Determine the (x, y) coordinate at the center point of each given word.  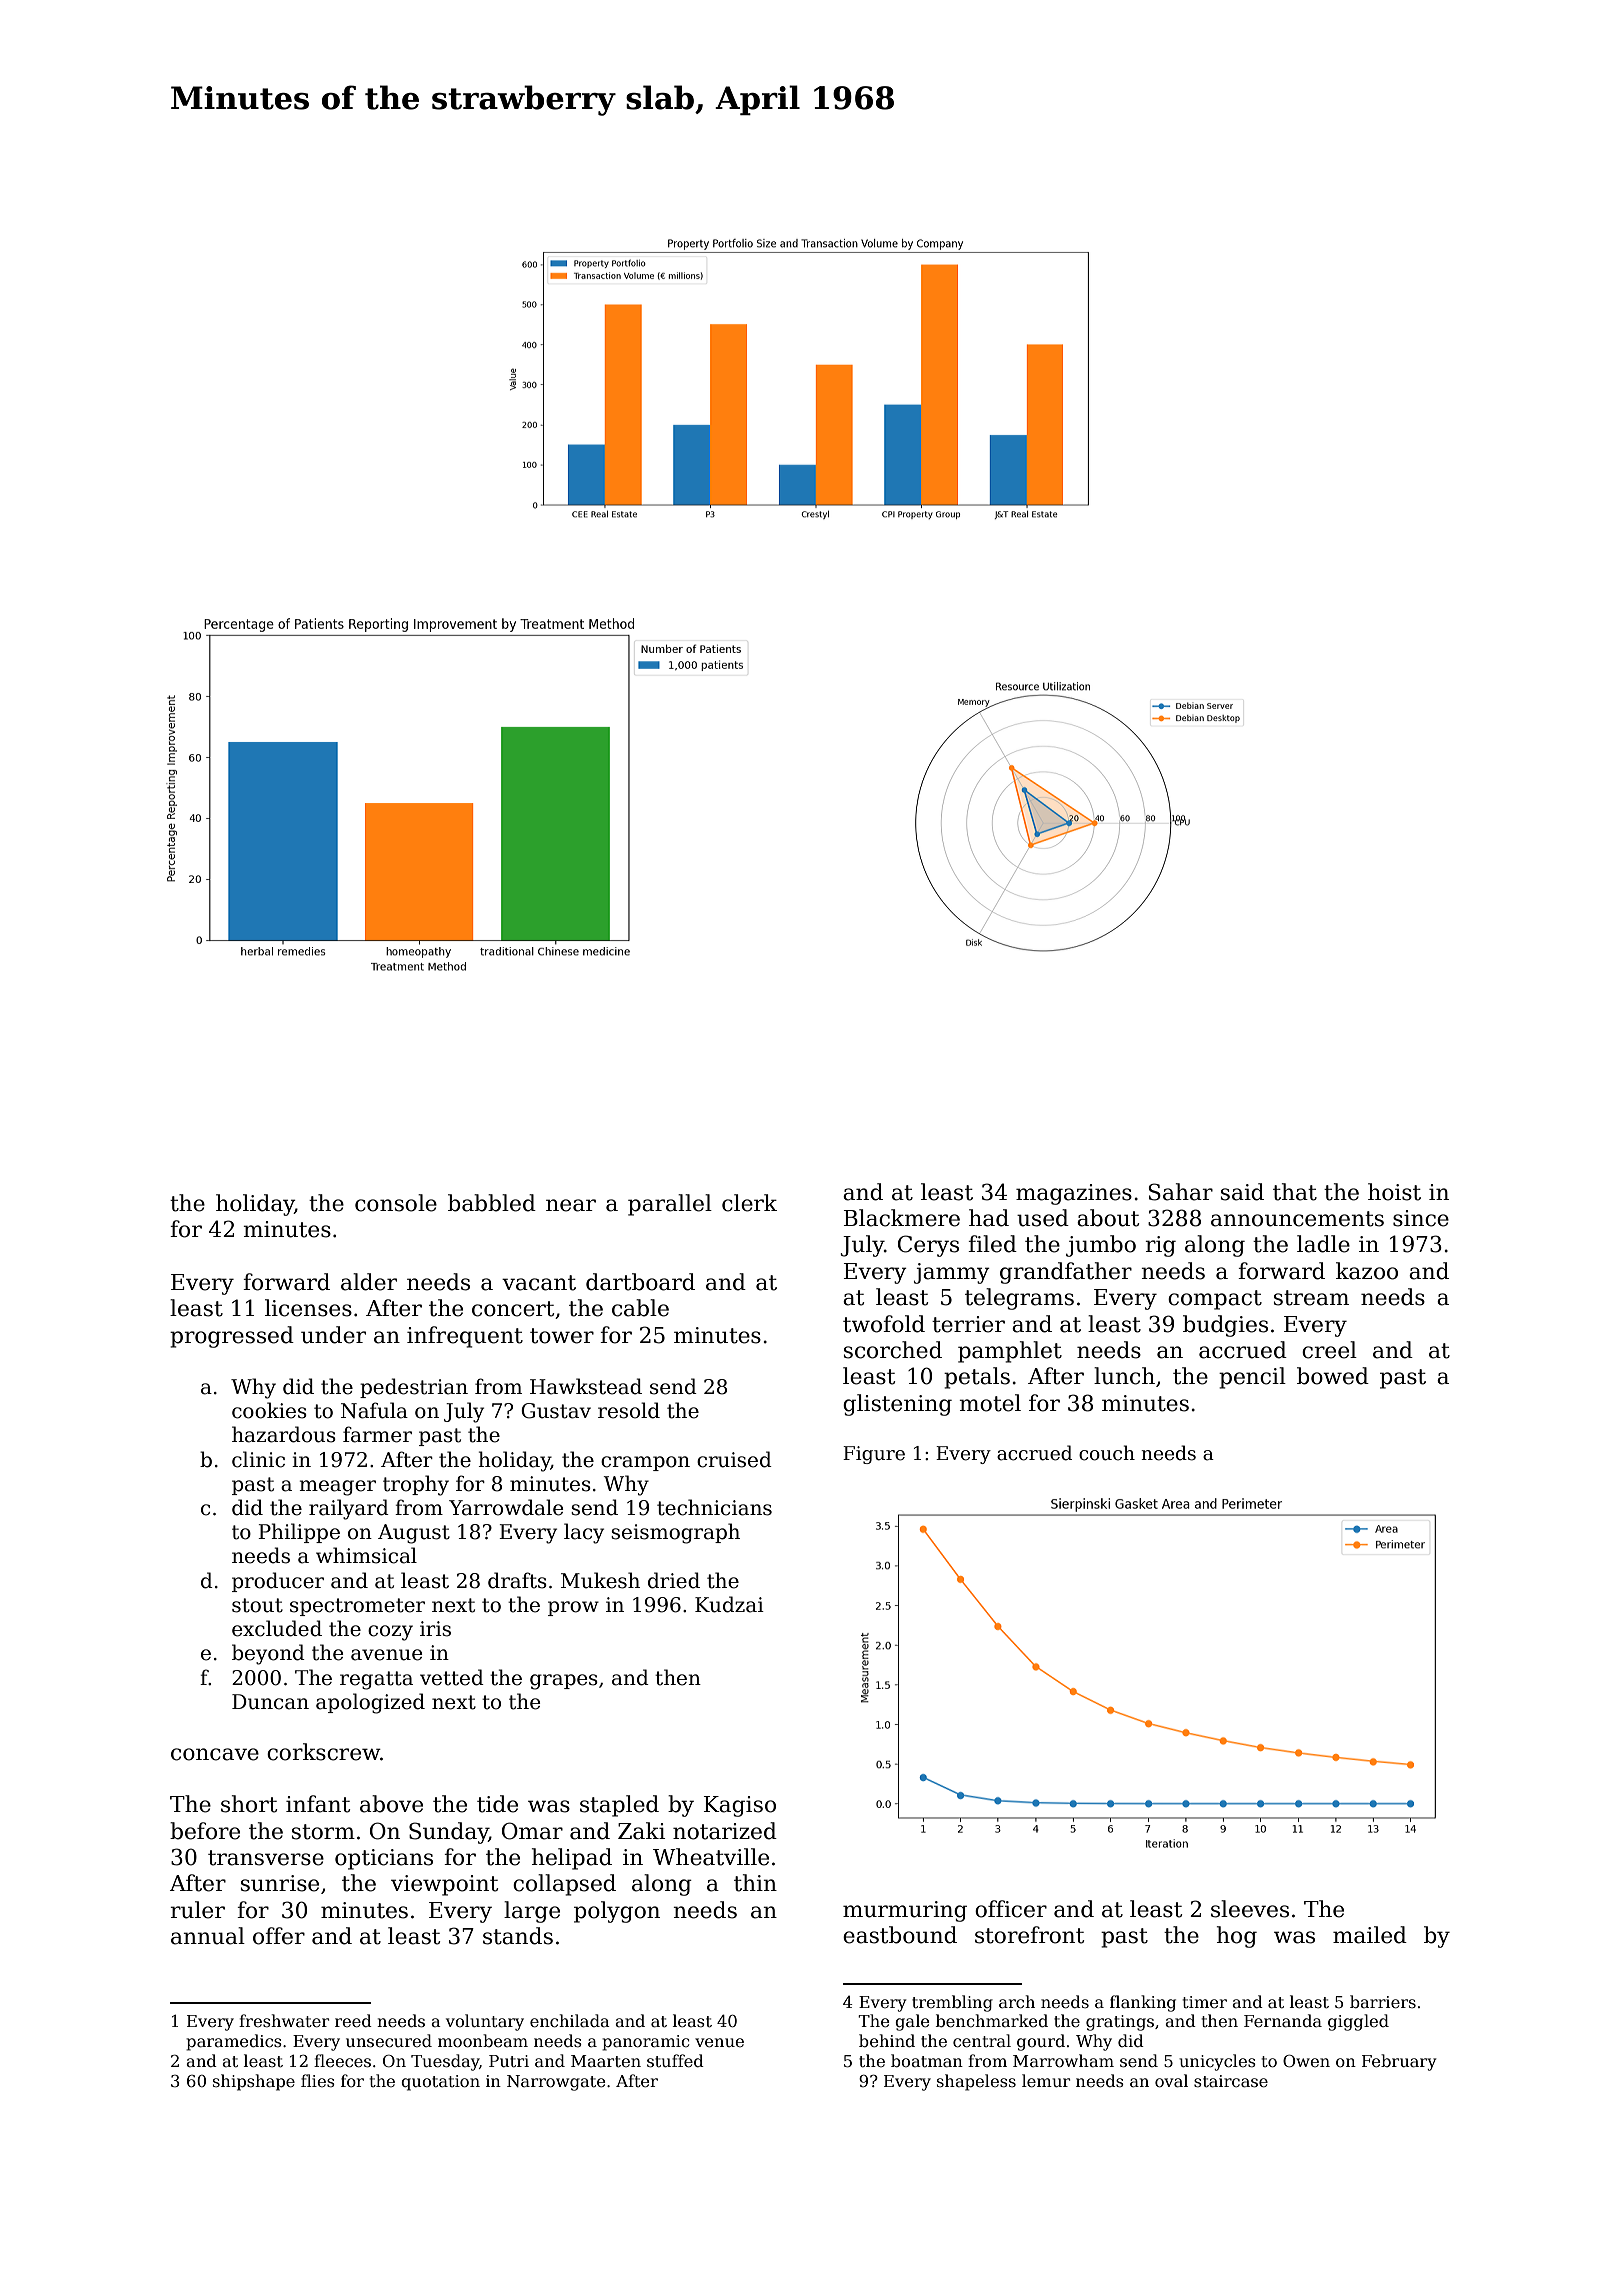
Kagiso (740, 1806)
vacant (539, 1283)
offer (279, 1936)
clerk (749, 1203)
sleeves (1250, 1909)
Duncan (270, 1702)
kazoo (1367, 1271)
